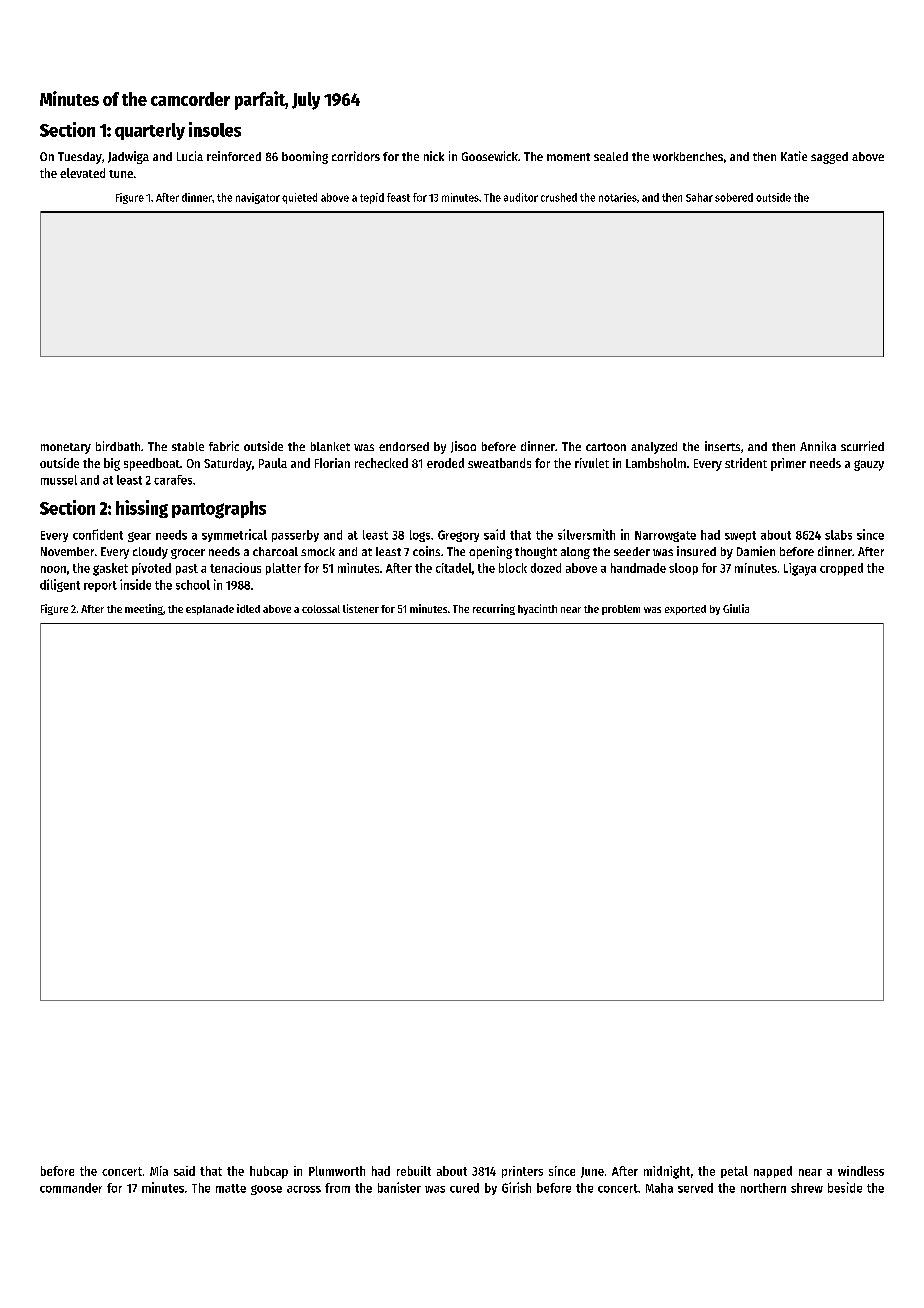 This screenshot has height=1308, width=924. What do you see at coordinates (841, 569) in the screenshot?
I see `cropped` at bounding box center [841, 569].
